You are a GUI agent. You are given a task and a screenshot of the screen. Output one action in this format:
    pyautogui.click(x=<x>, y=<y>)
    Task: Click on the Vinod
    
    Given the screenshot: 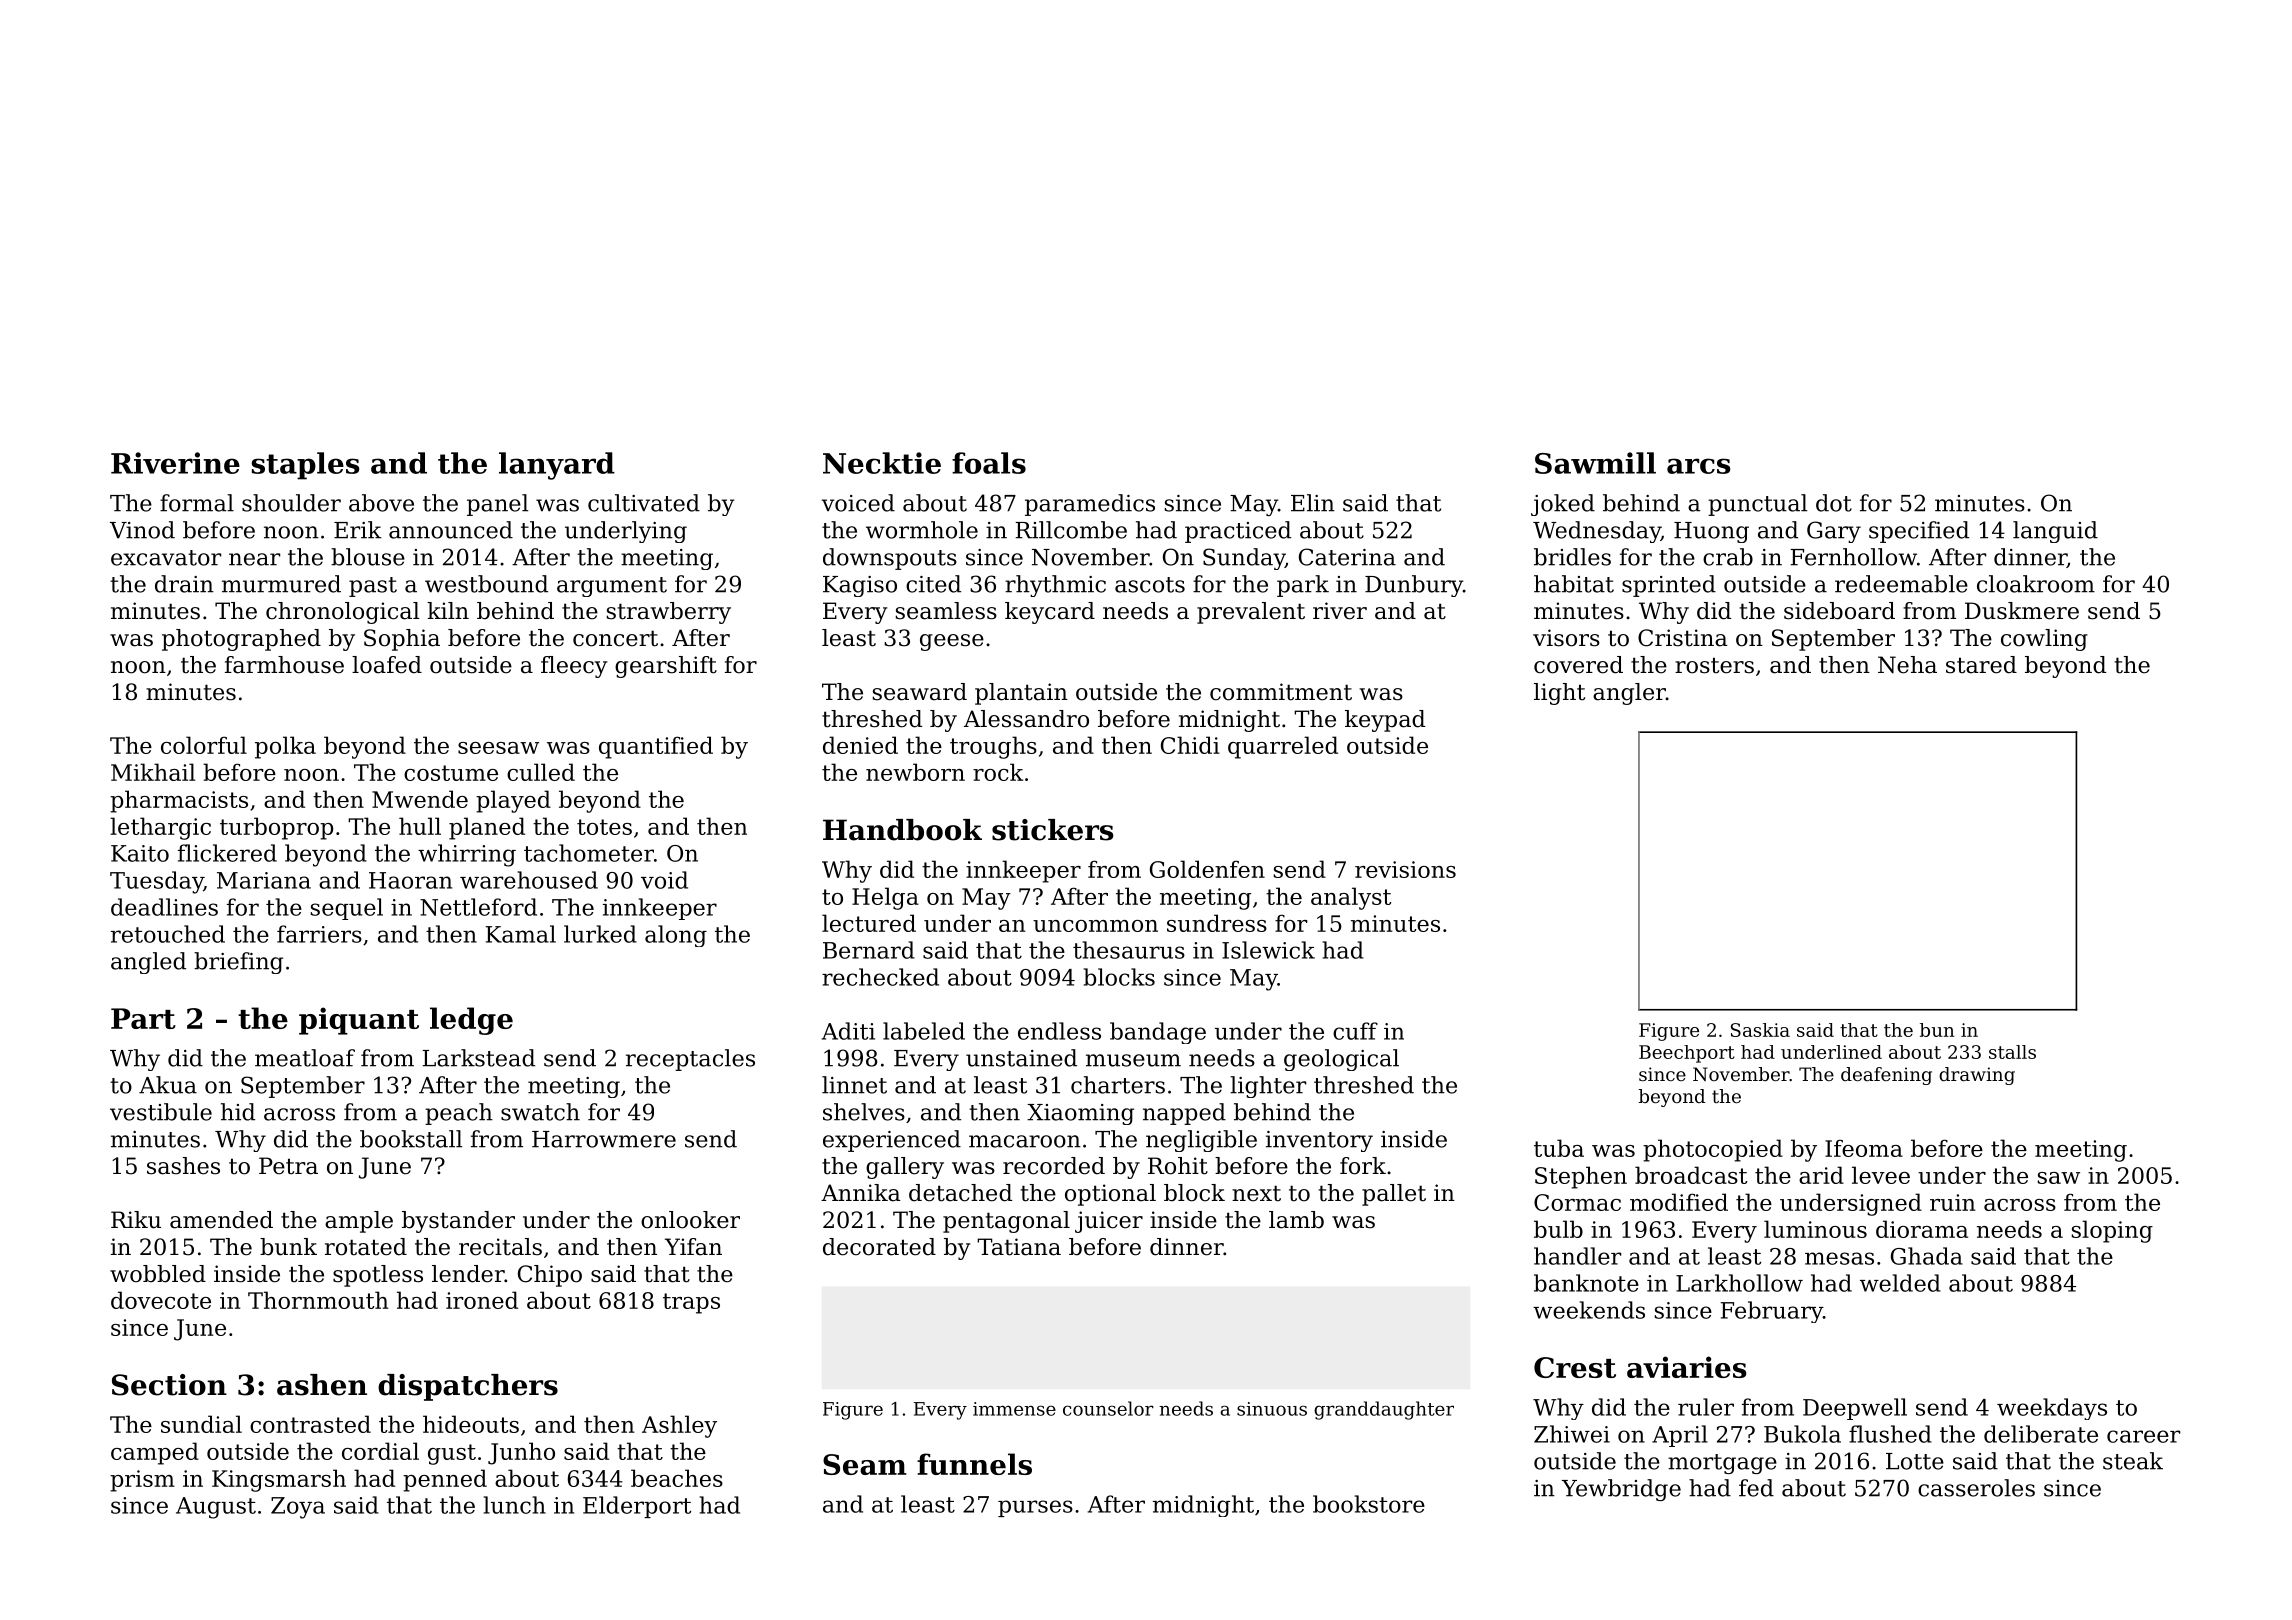 What is the action you would take?
    pyautogui.click(x=142, y=530)
